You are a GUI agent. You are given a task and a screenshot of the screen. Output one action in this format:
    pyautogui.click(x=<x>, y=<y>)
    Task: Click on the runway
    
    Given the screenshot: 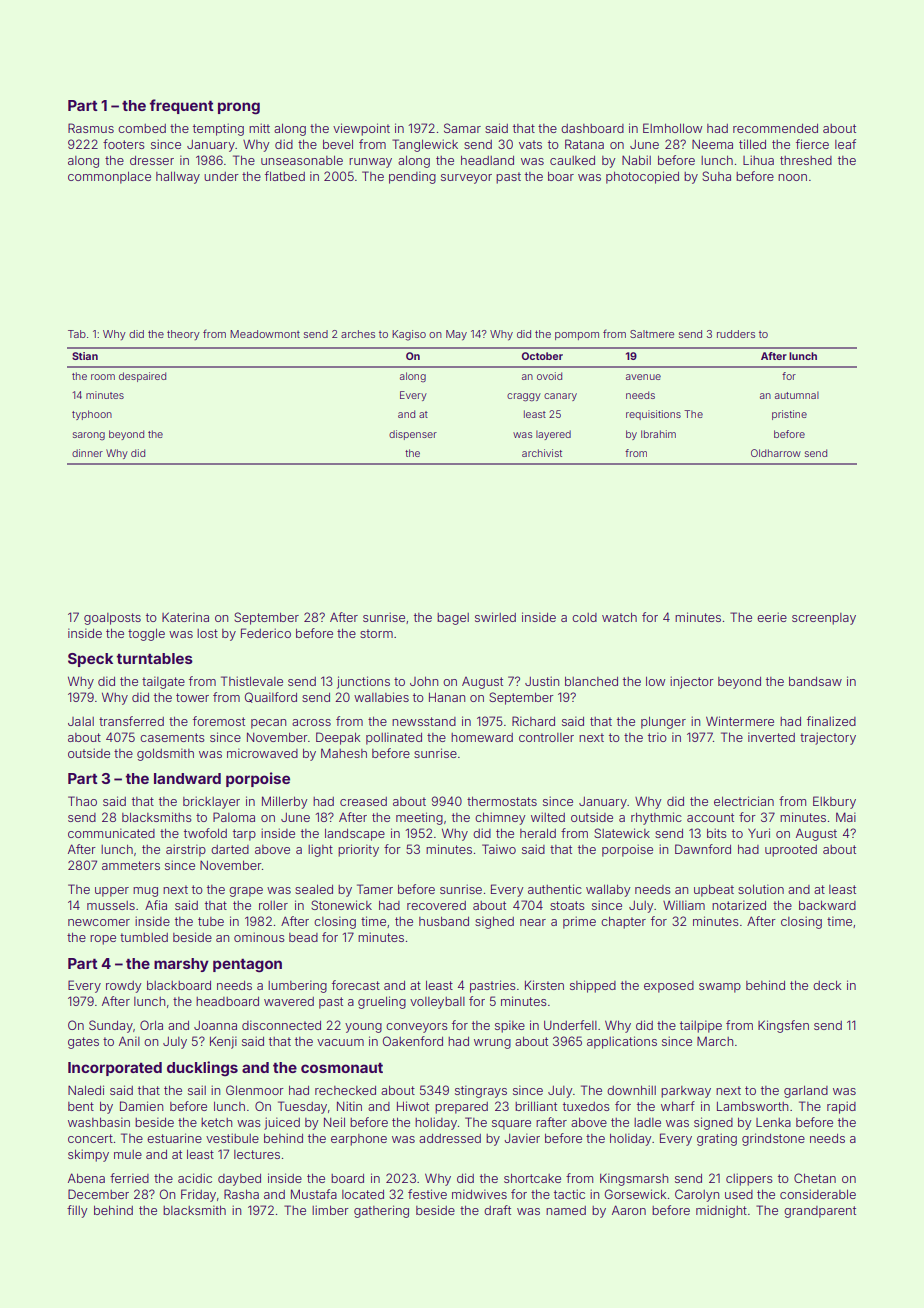 What is the action you would take?
    pyautogui.click(x=370, y=163)
